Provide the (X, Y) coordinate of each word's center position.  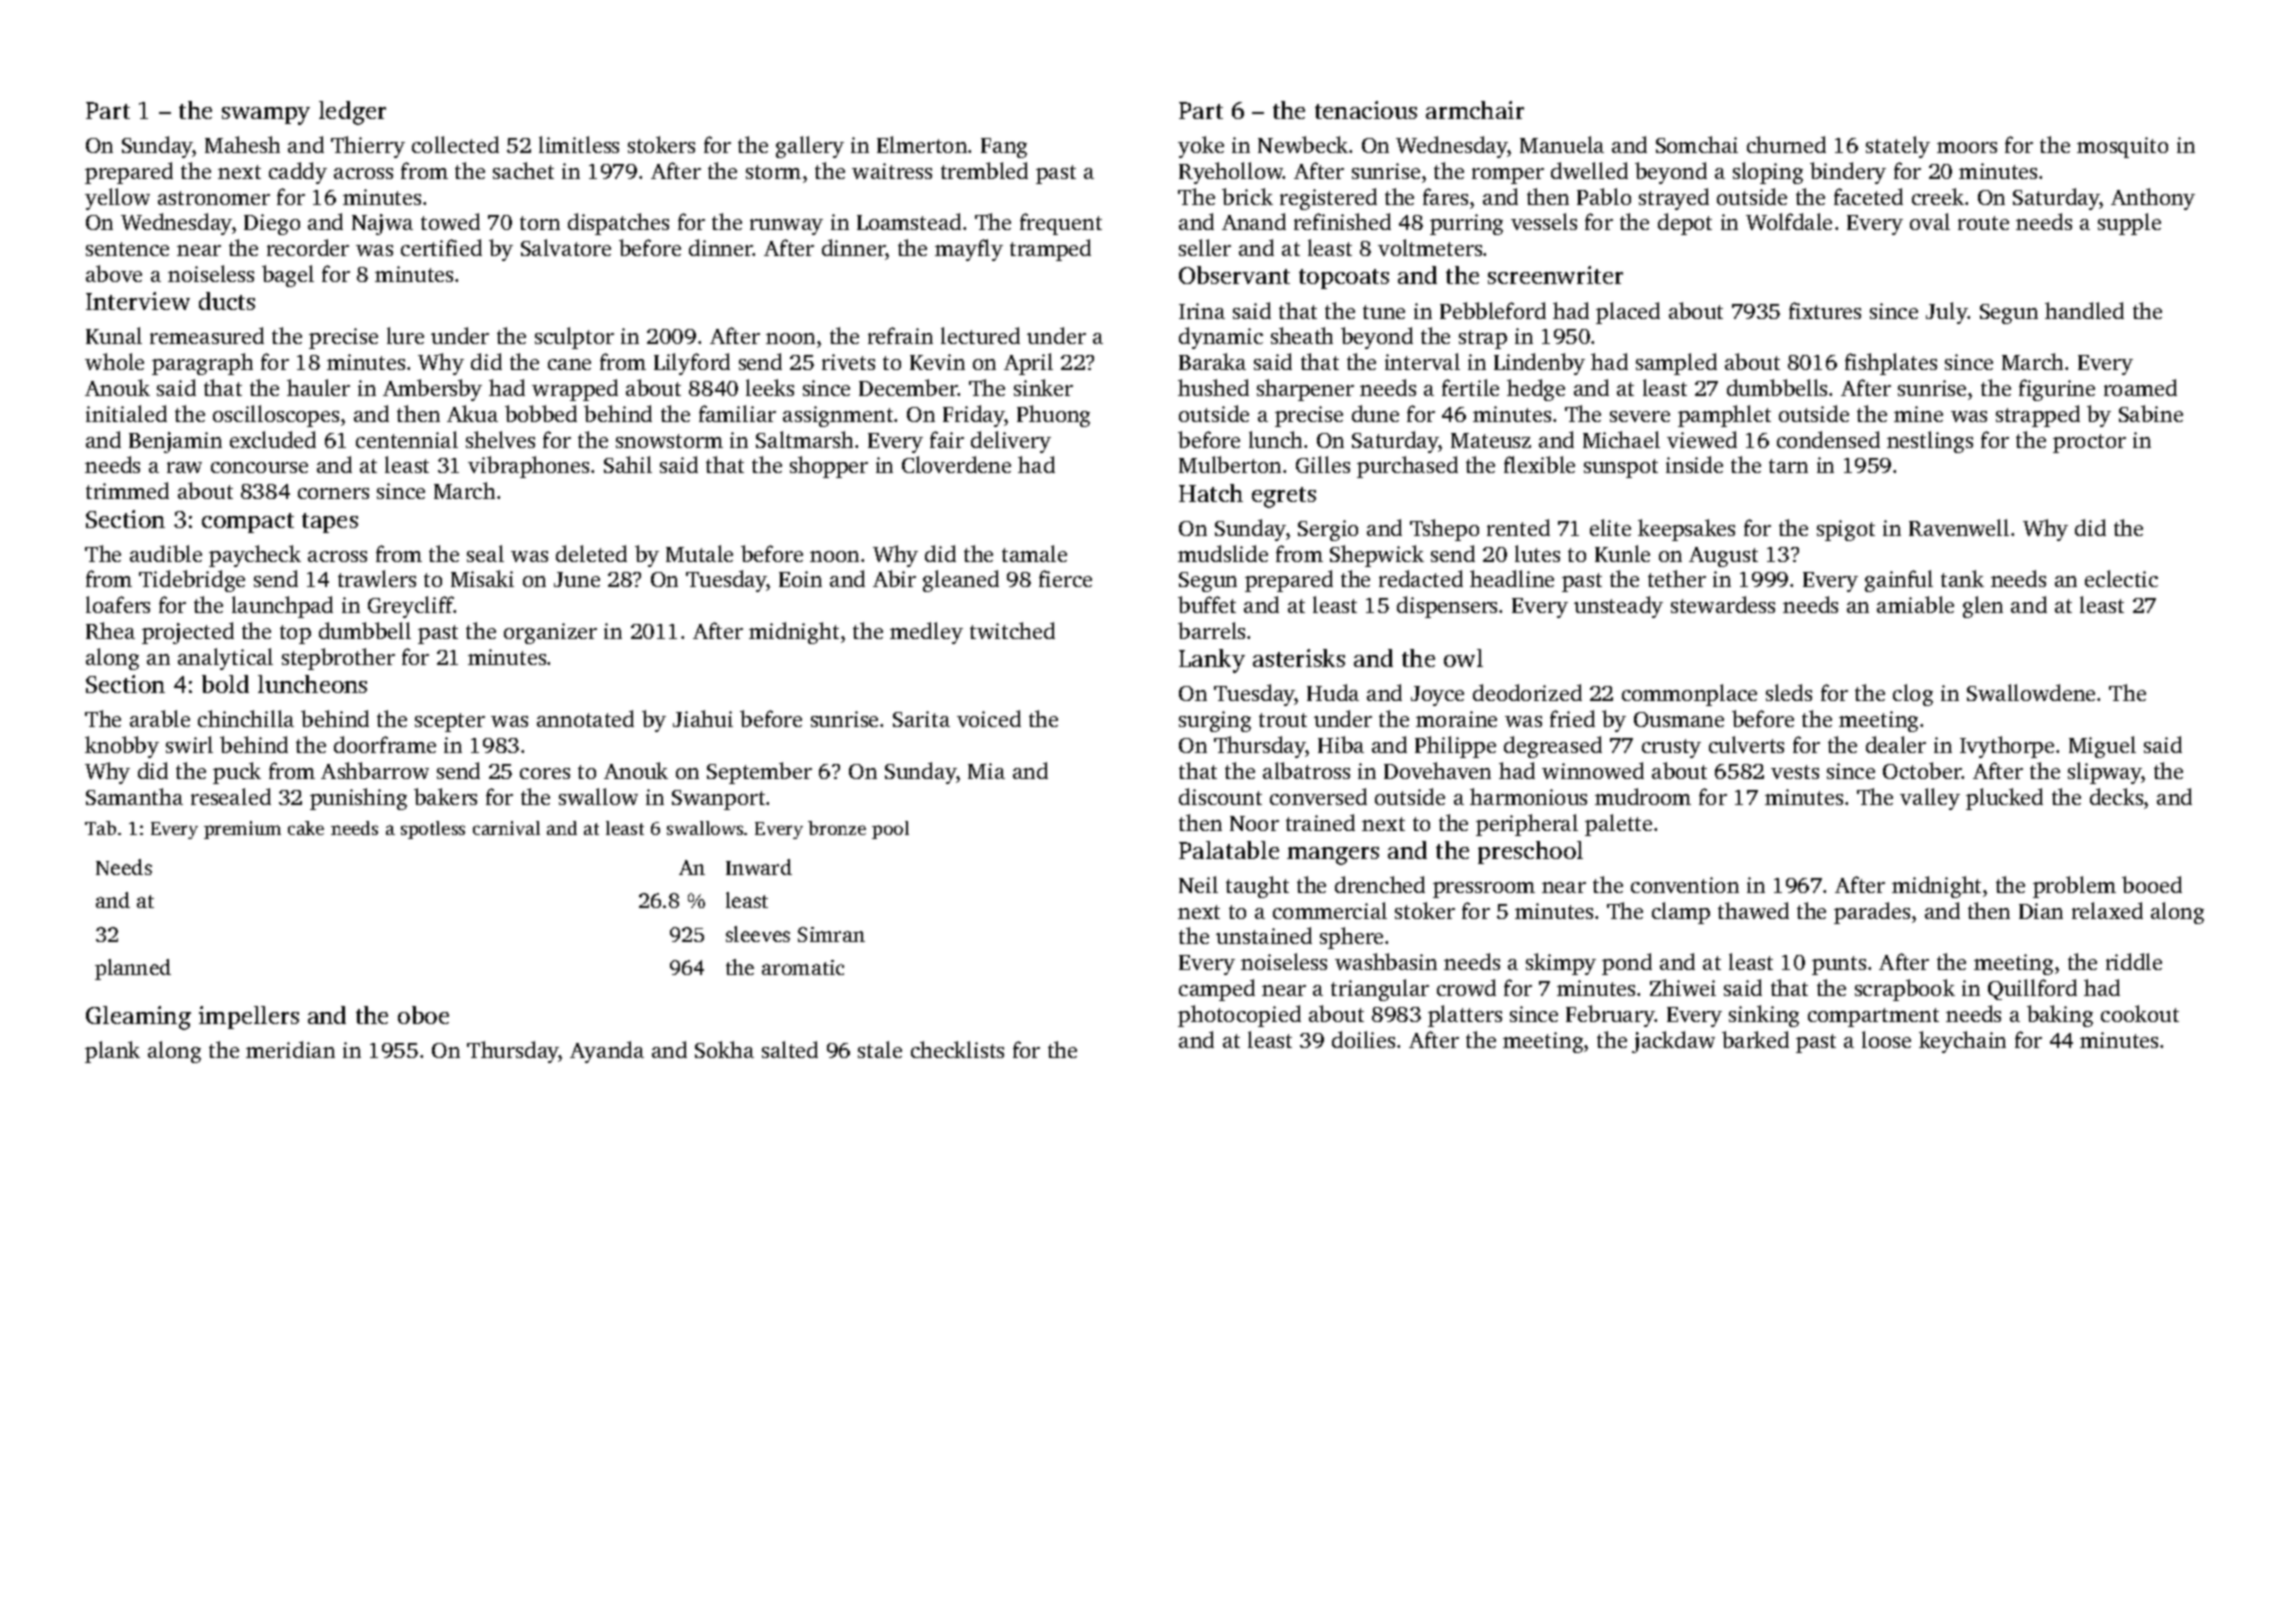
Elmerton (922, 144)
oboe (423, 1015)
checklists (957, 1049)
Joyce (1437, 696)
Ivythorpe (2007, 747)
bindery (1848, 173)
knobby (122, 747)
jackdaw (1673, 1042)
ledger (352, 113)
